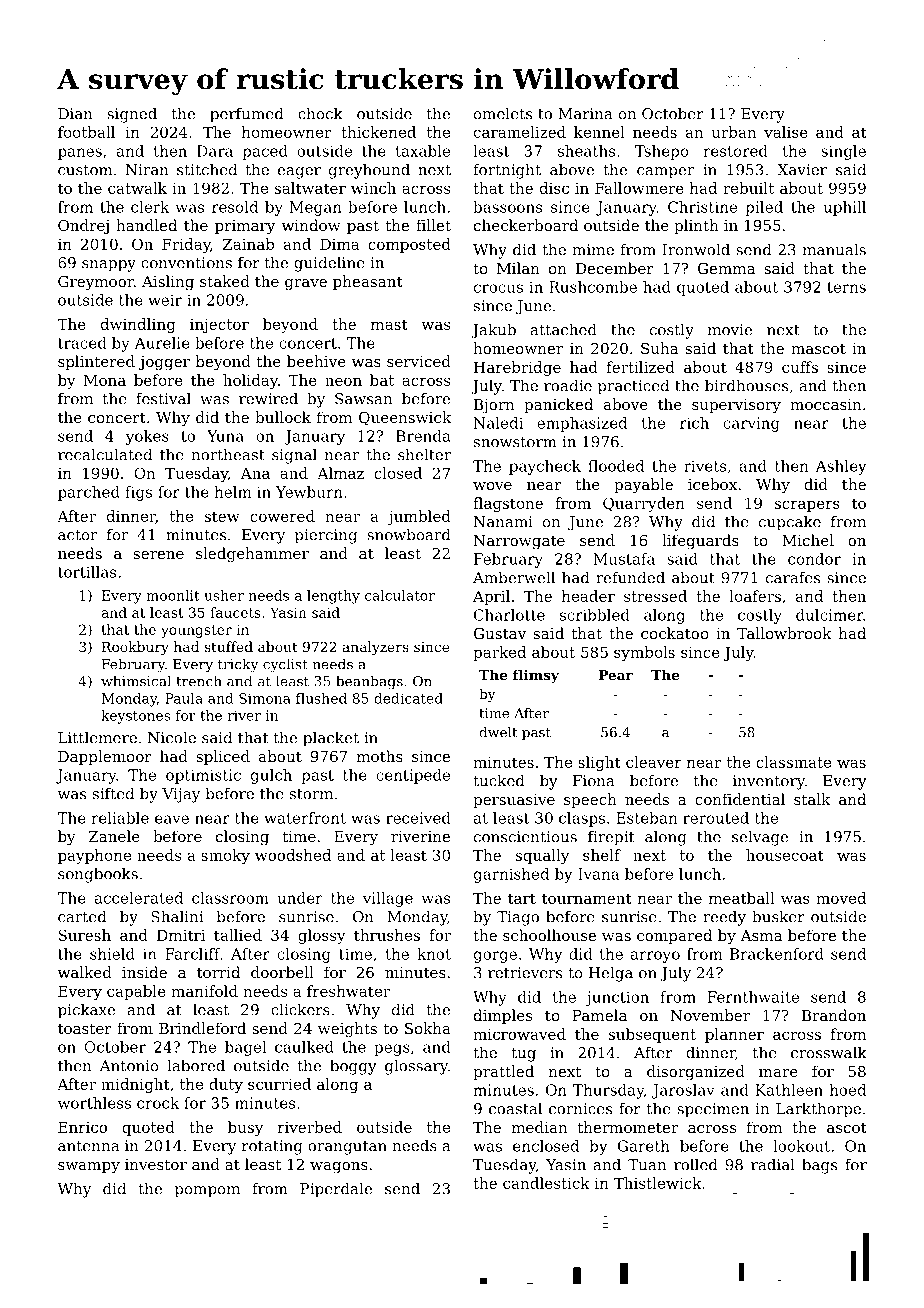 The height and width of the image is (1308, 924). I want to click on plinth, so click(696, 226).
